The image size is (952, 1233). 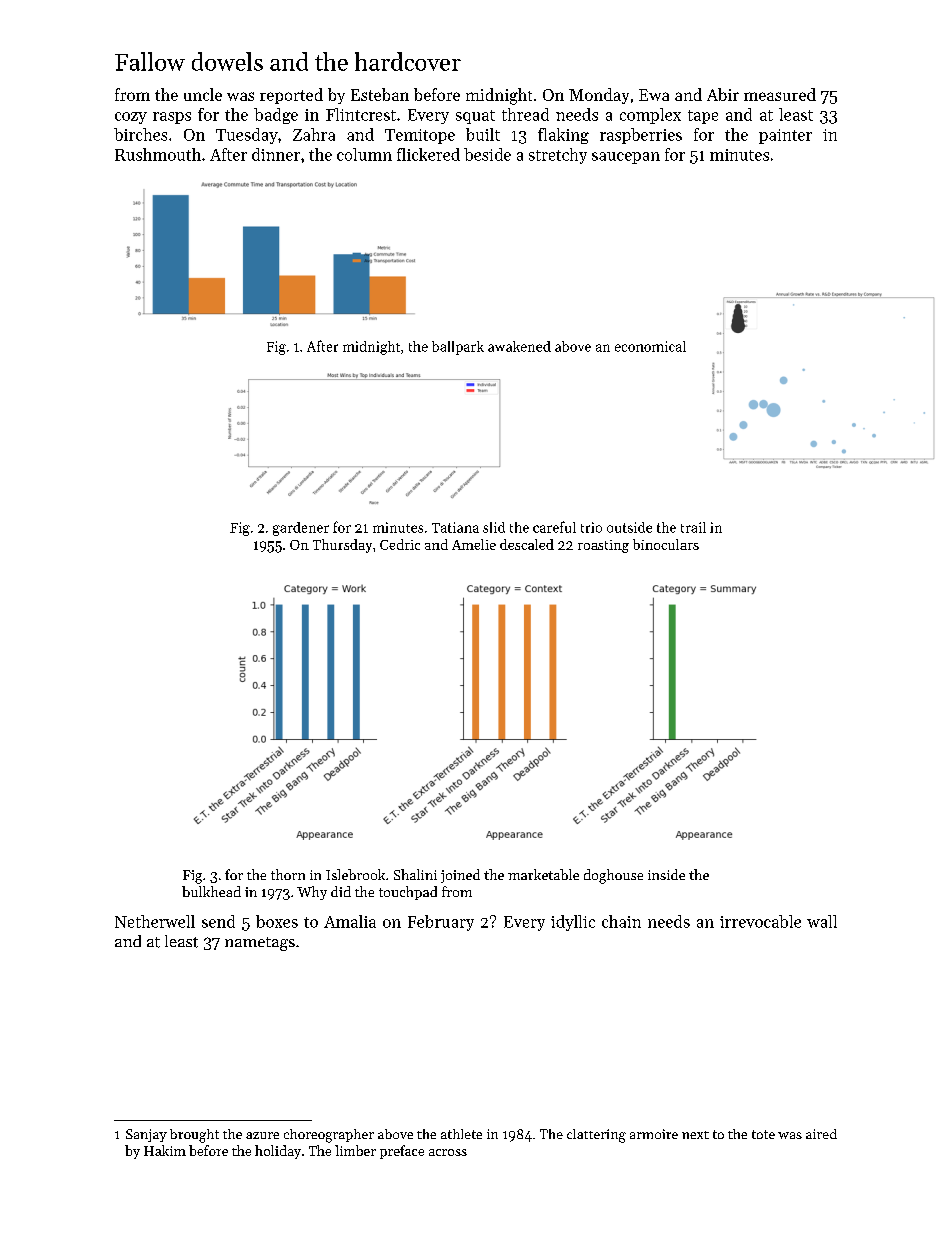 I want to click on dowels, so click(x=227, y=61).
